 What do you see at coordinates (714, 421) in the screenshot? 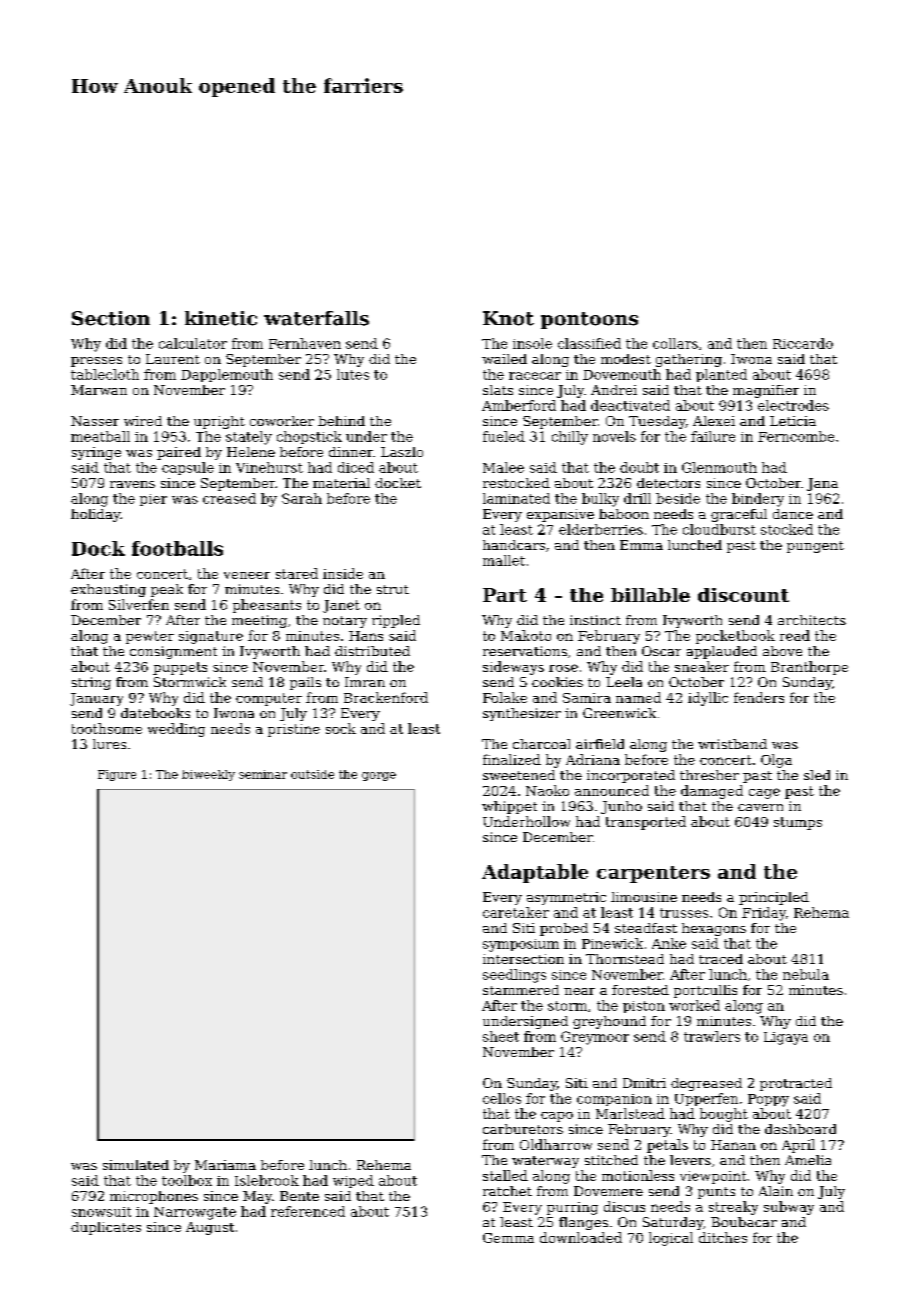
I see `Alexei` at bounding box center [714, 421].
